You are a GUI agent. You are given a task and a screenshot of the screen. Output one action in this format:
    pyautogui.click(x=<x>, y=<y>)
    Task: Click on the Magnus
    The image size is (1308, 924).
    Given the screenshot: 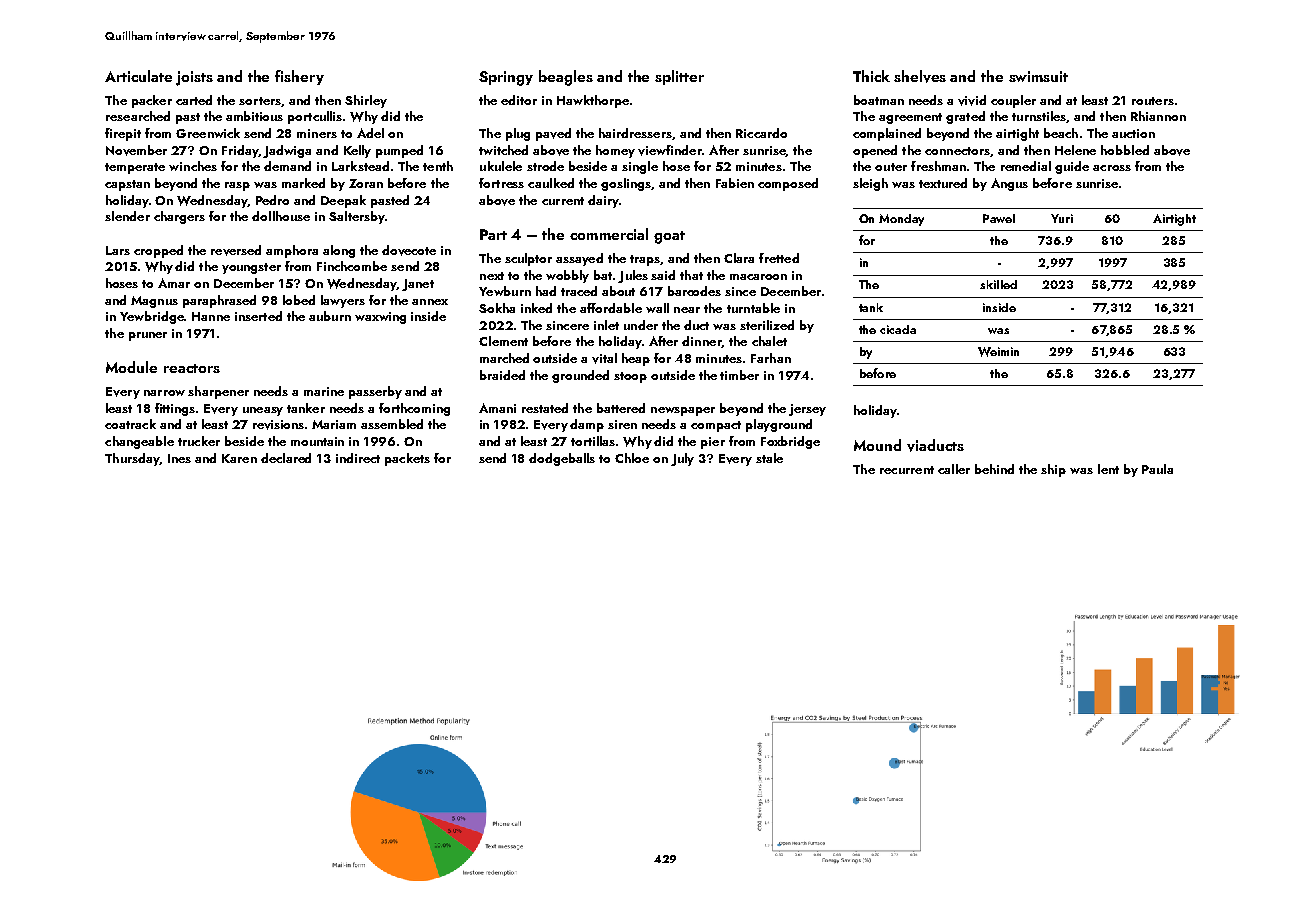 What is the action you would take?
    pyautogui.click(x=154, y=302)
